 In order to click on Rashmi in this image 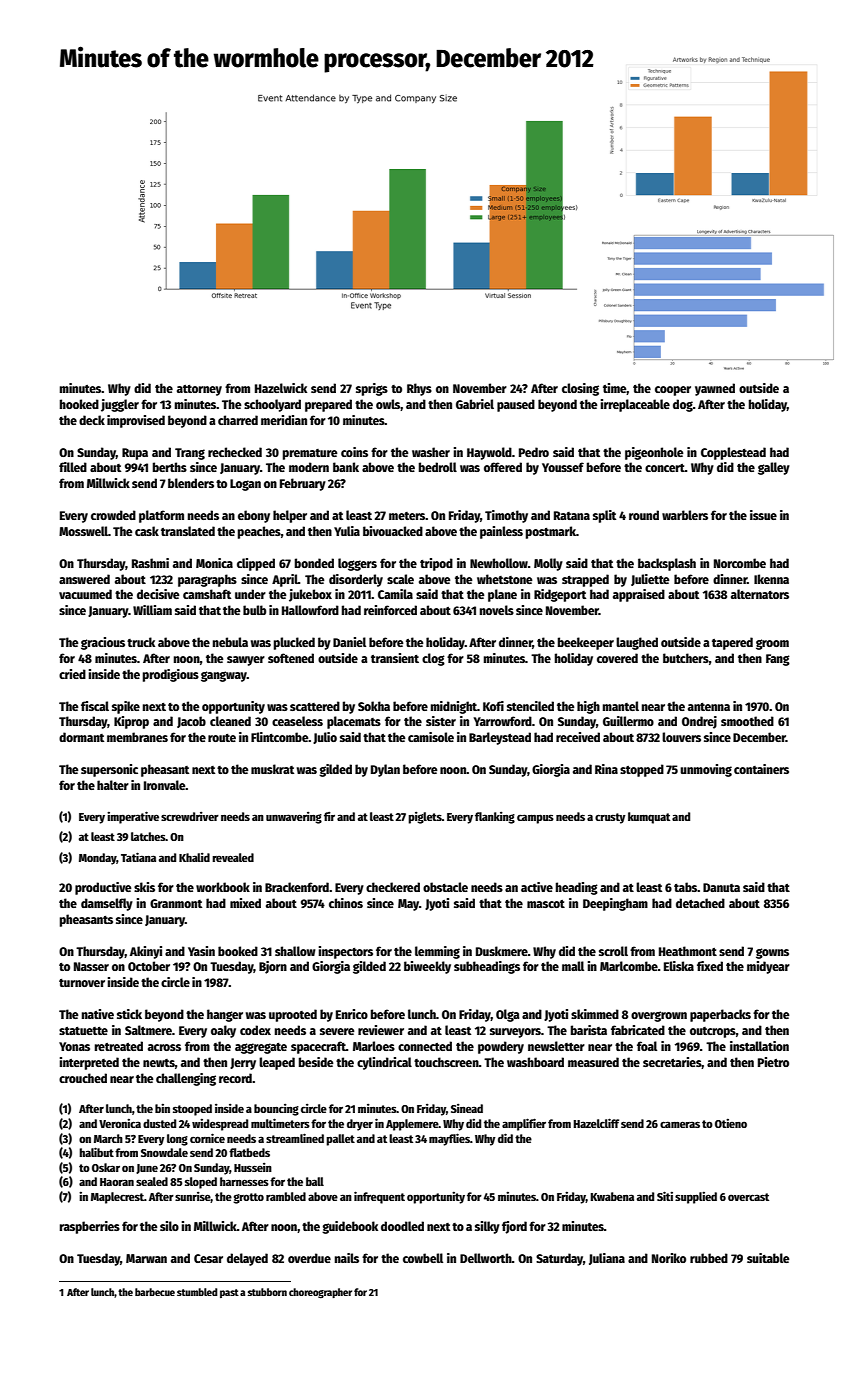, I will do `click(150, 563)`.
